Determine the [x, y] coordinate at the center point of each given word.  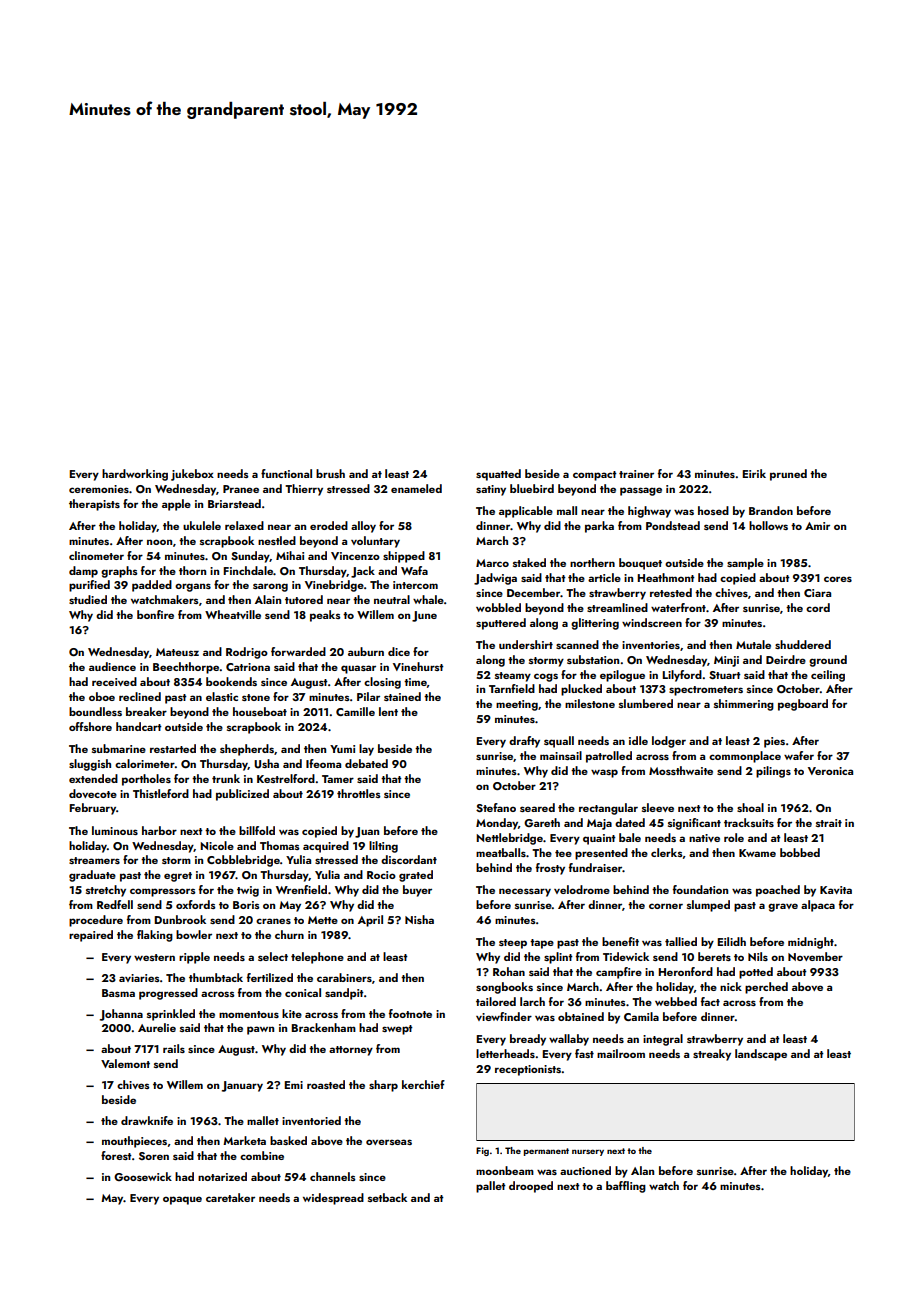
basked [288, 1140]
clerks [667, 852]
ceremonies [99, 489]
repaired [91, 936]
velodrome [582, 889]
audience [112, 666]
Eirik [754, 473]
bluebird [532, 488]
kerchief [423, 1084]
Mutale [753, 644]
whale [428, 599]
